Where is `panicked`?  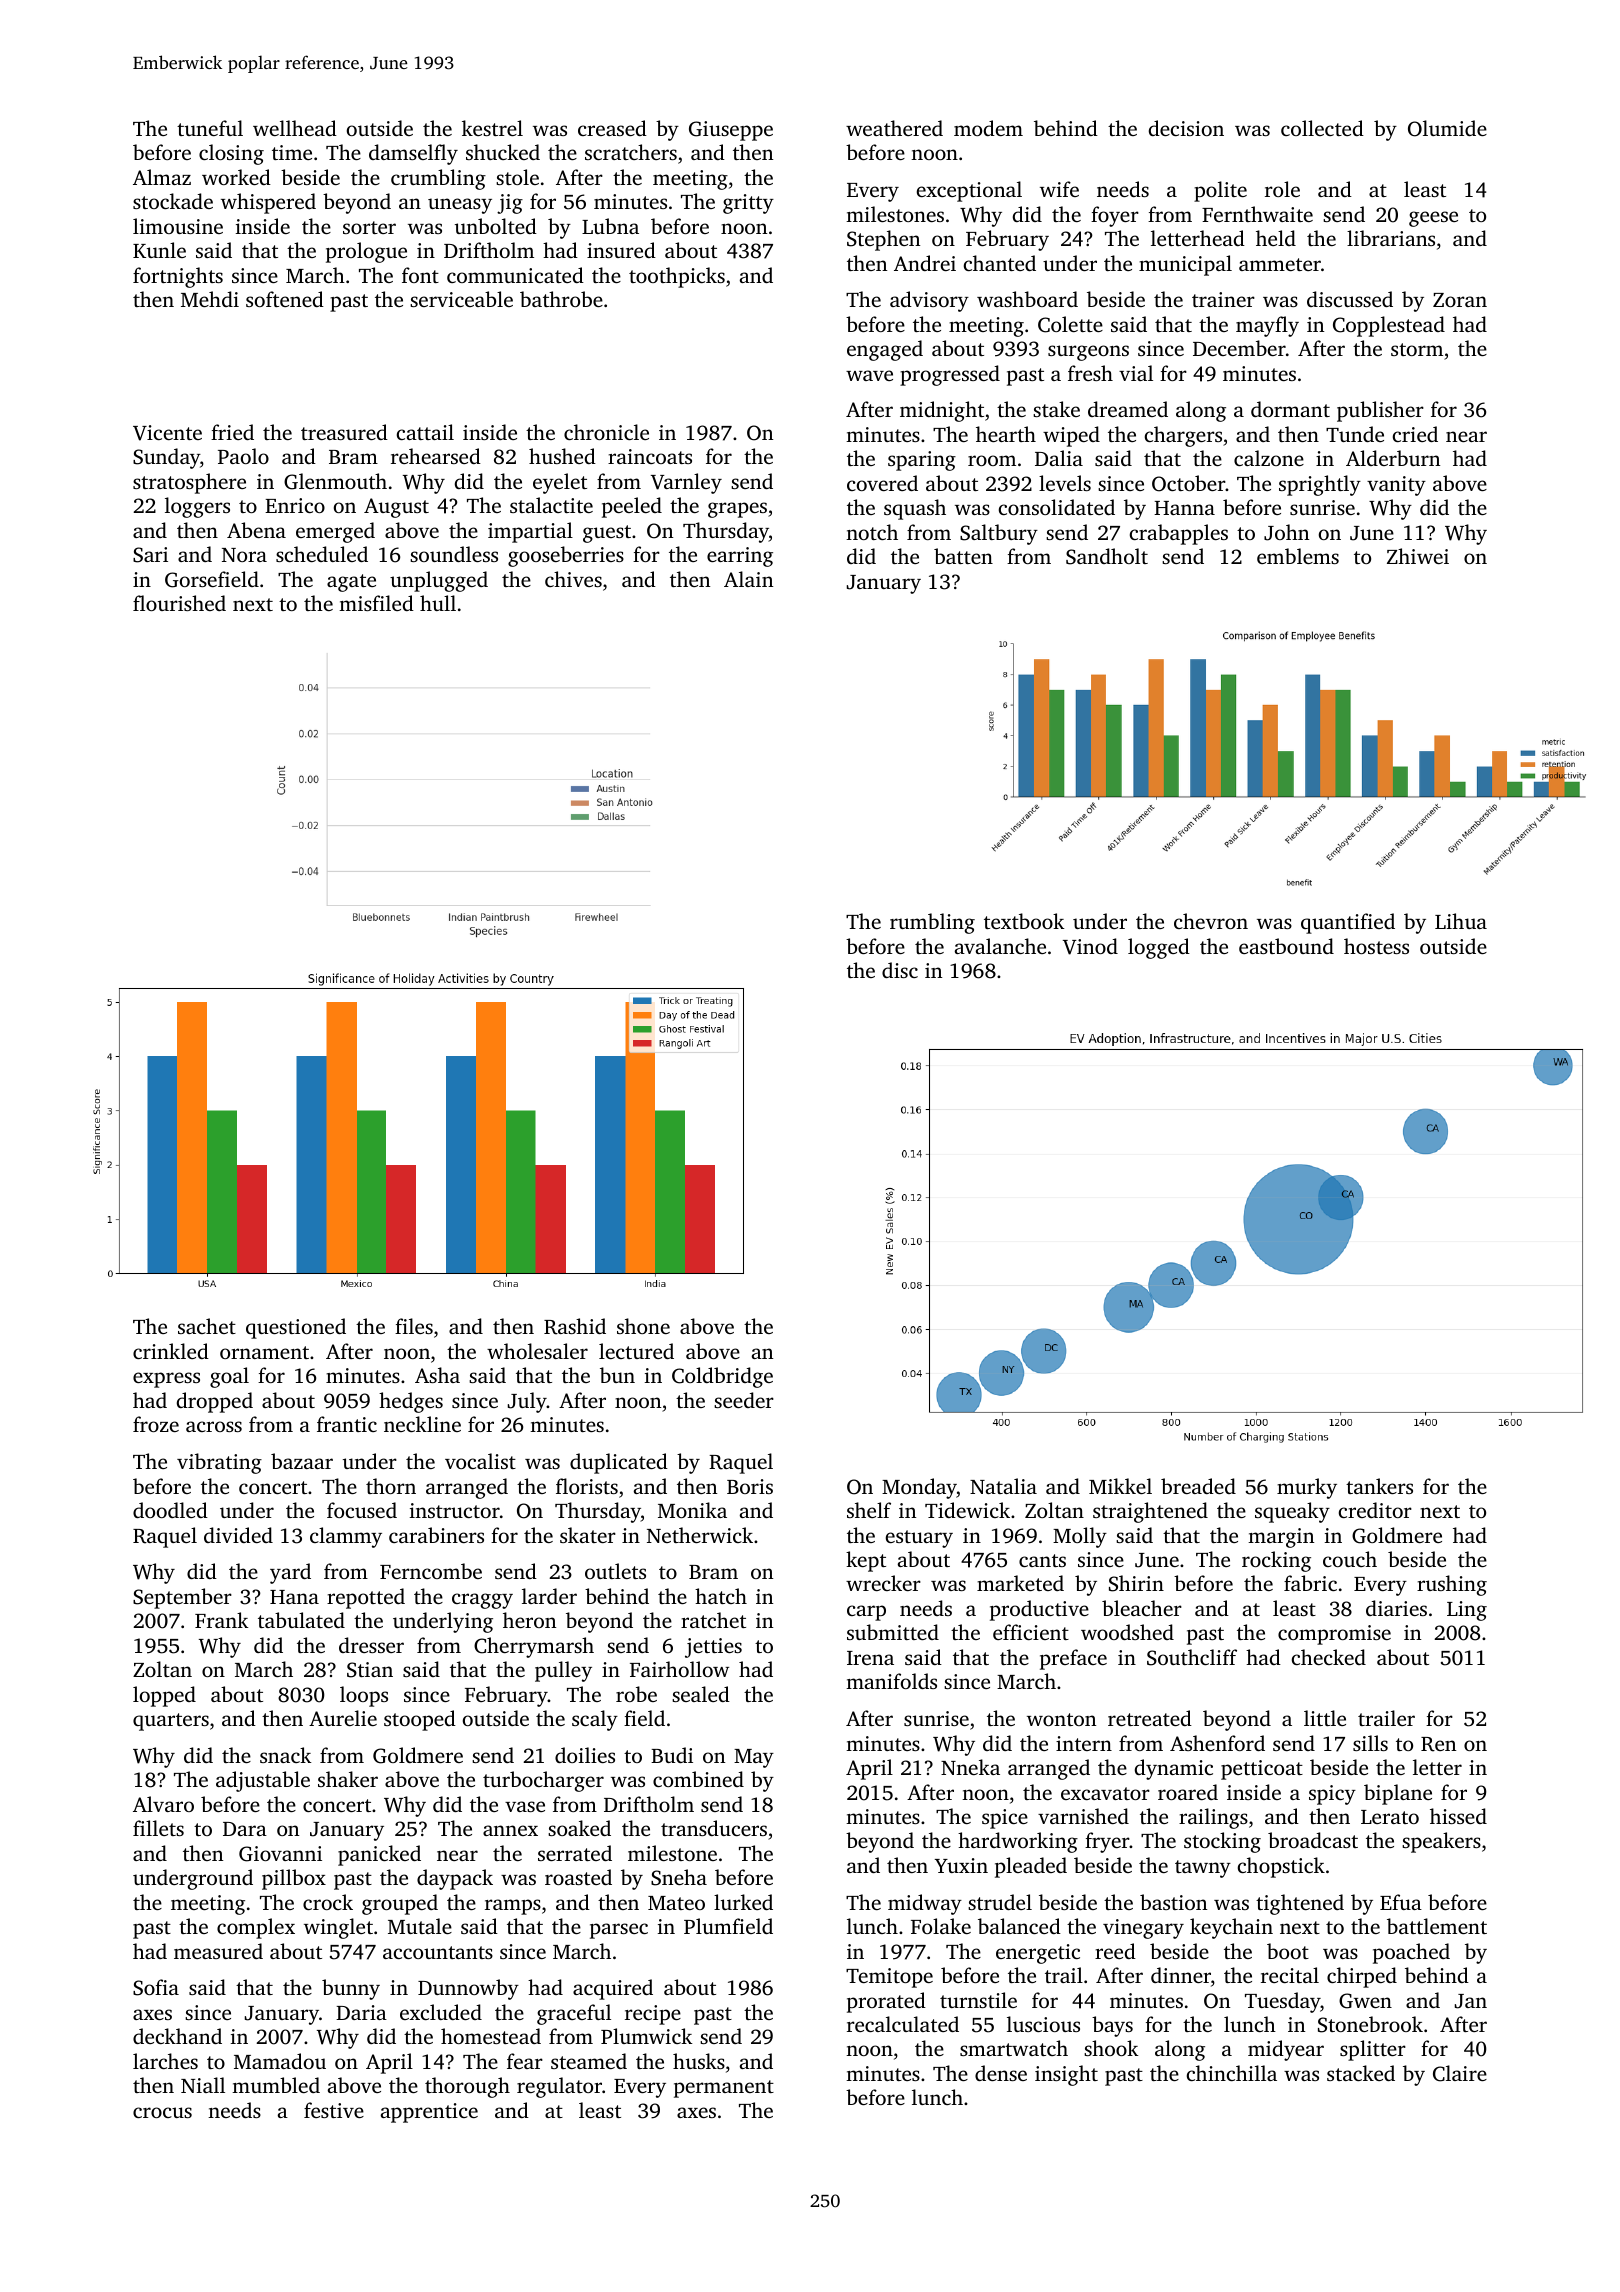
panicked is located at coordinates (379, 1855).
